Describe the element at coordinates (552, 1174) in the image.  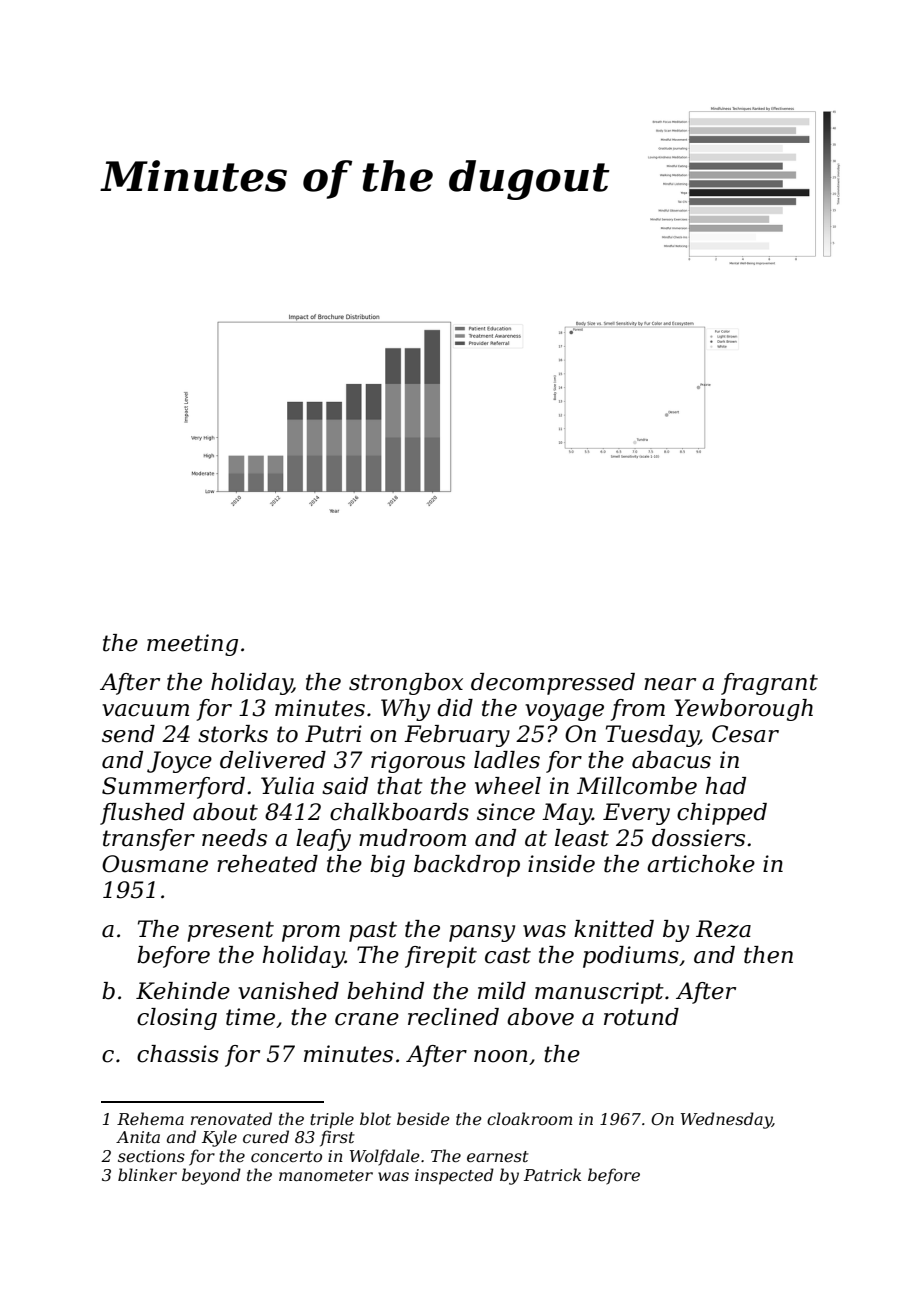
I see `Patrick` at that location.
